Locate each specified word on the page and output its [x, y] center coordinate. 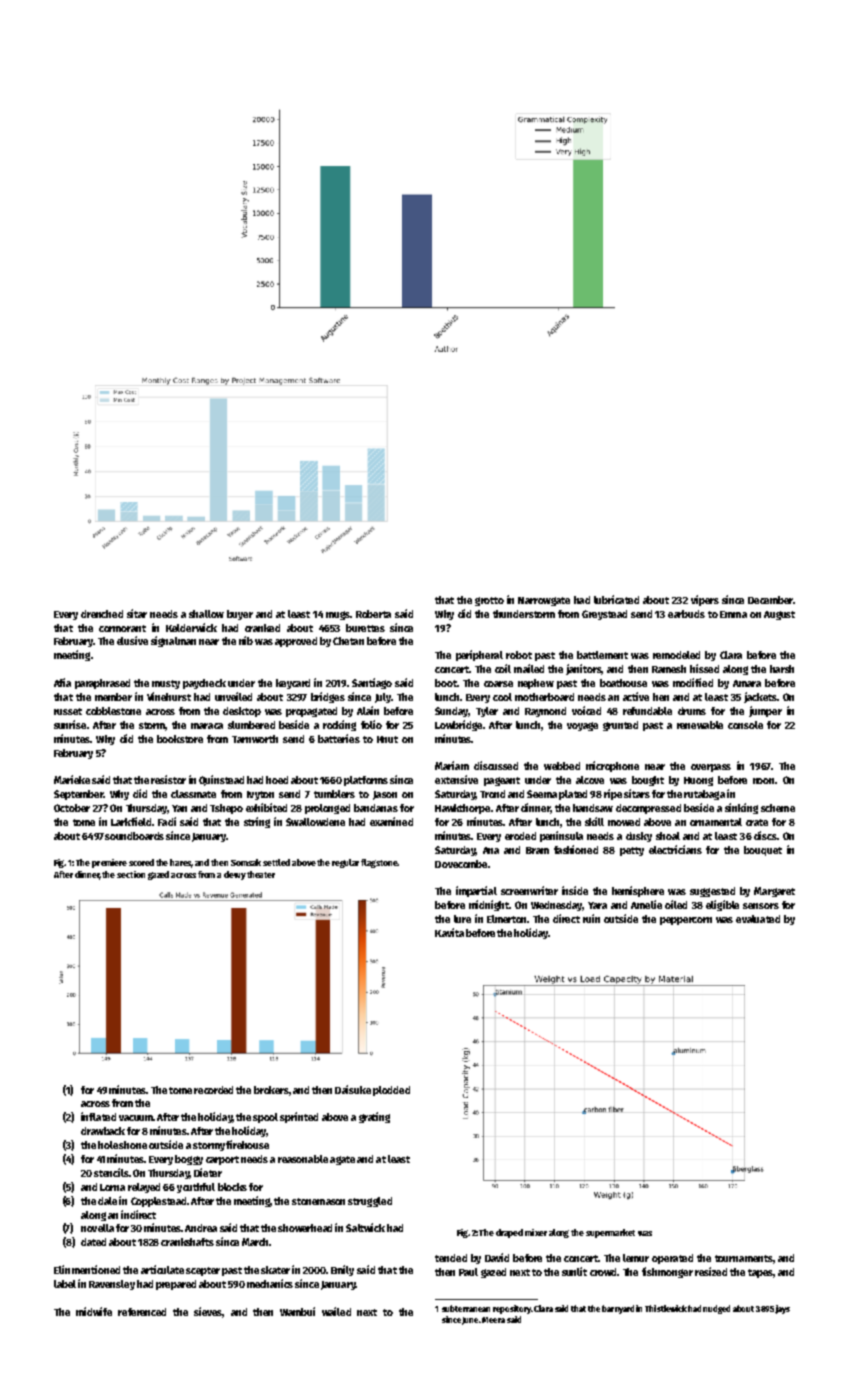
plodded [391, 1091]
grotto [489, 601]
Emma [733, 614]
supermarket [610, 1233]
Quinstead [221, 780]
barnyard [618, 1309]
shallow [206, 614]
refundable [647, 711]
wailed [336, 1311]
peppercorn [686, 921]
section [131, 874]
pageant [502, 781]
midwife [94, 1311]
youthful [196, 1188]
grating [374, 1117]
